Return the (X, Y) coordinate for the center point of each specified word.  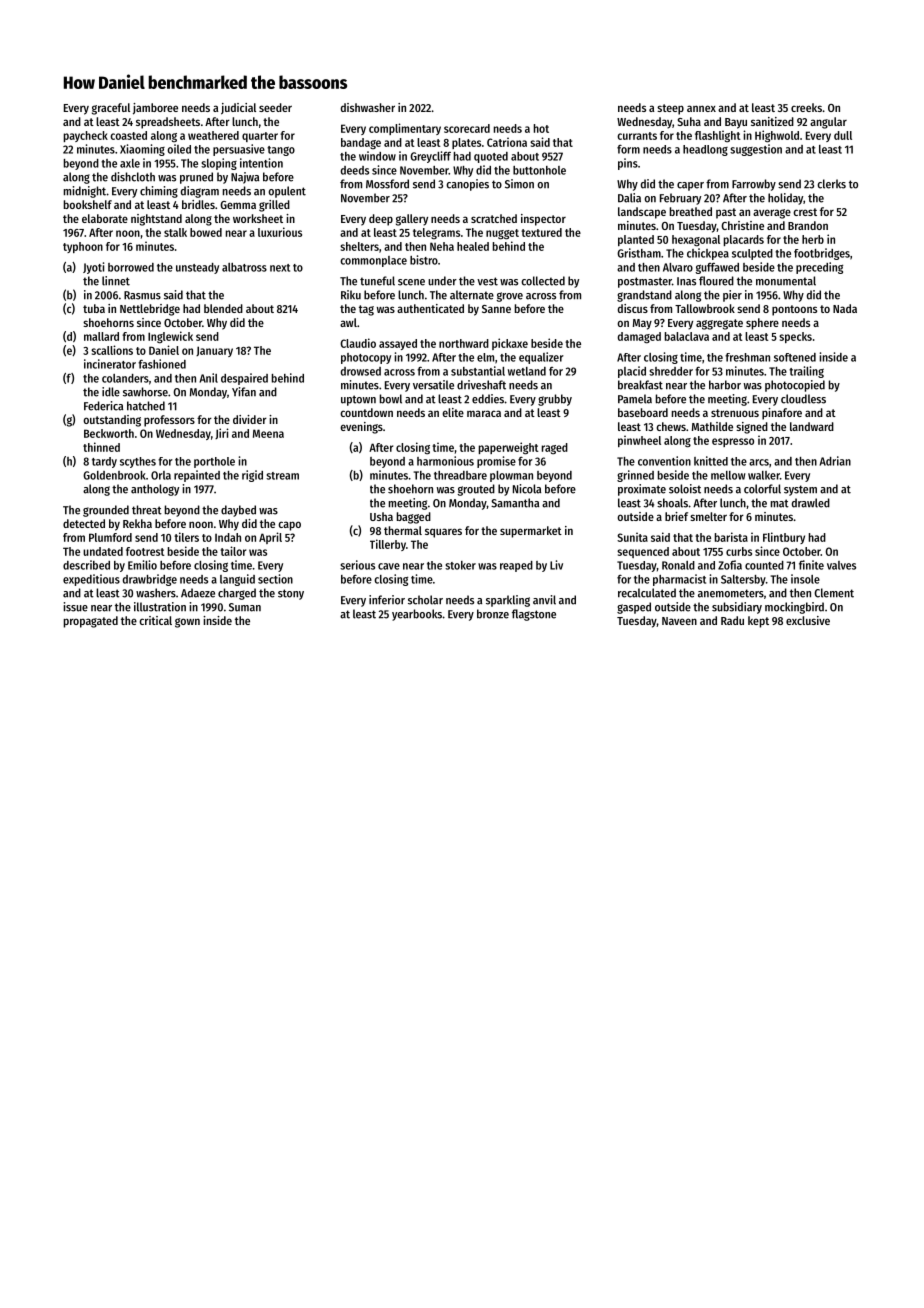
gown (187, 623)
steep (670, 109)
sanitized (772, 121)
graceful (111, 109)
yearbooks (417, 615)
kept (758, 622)
